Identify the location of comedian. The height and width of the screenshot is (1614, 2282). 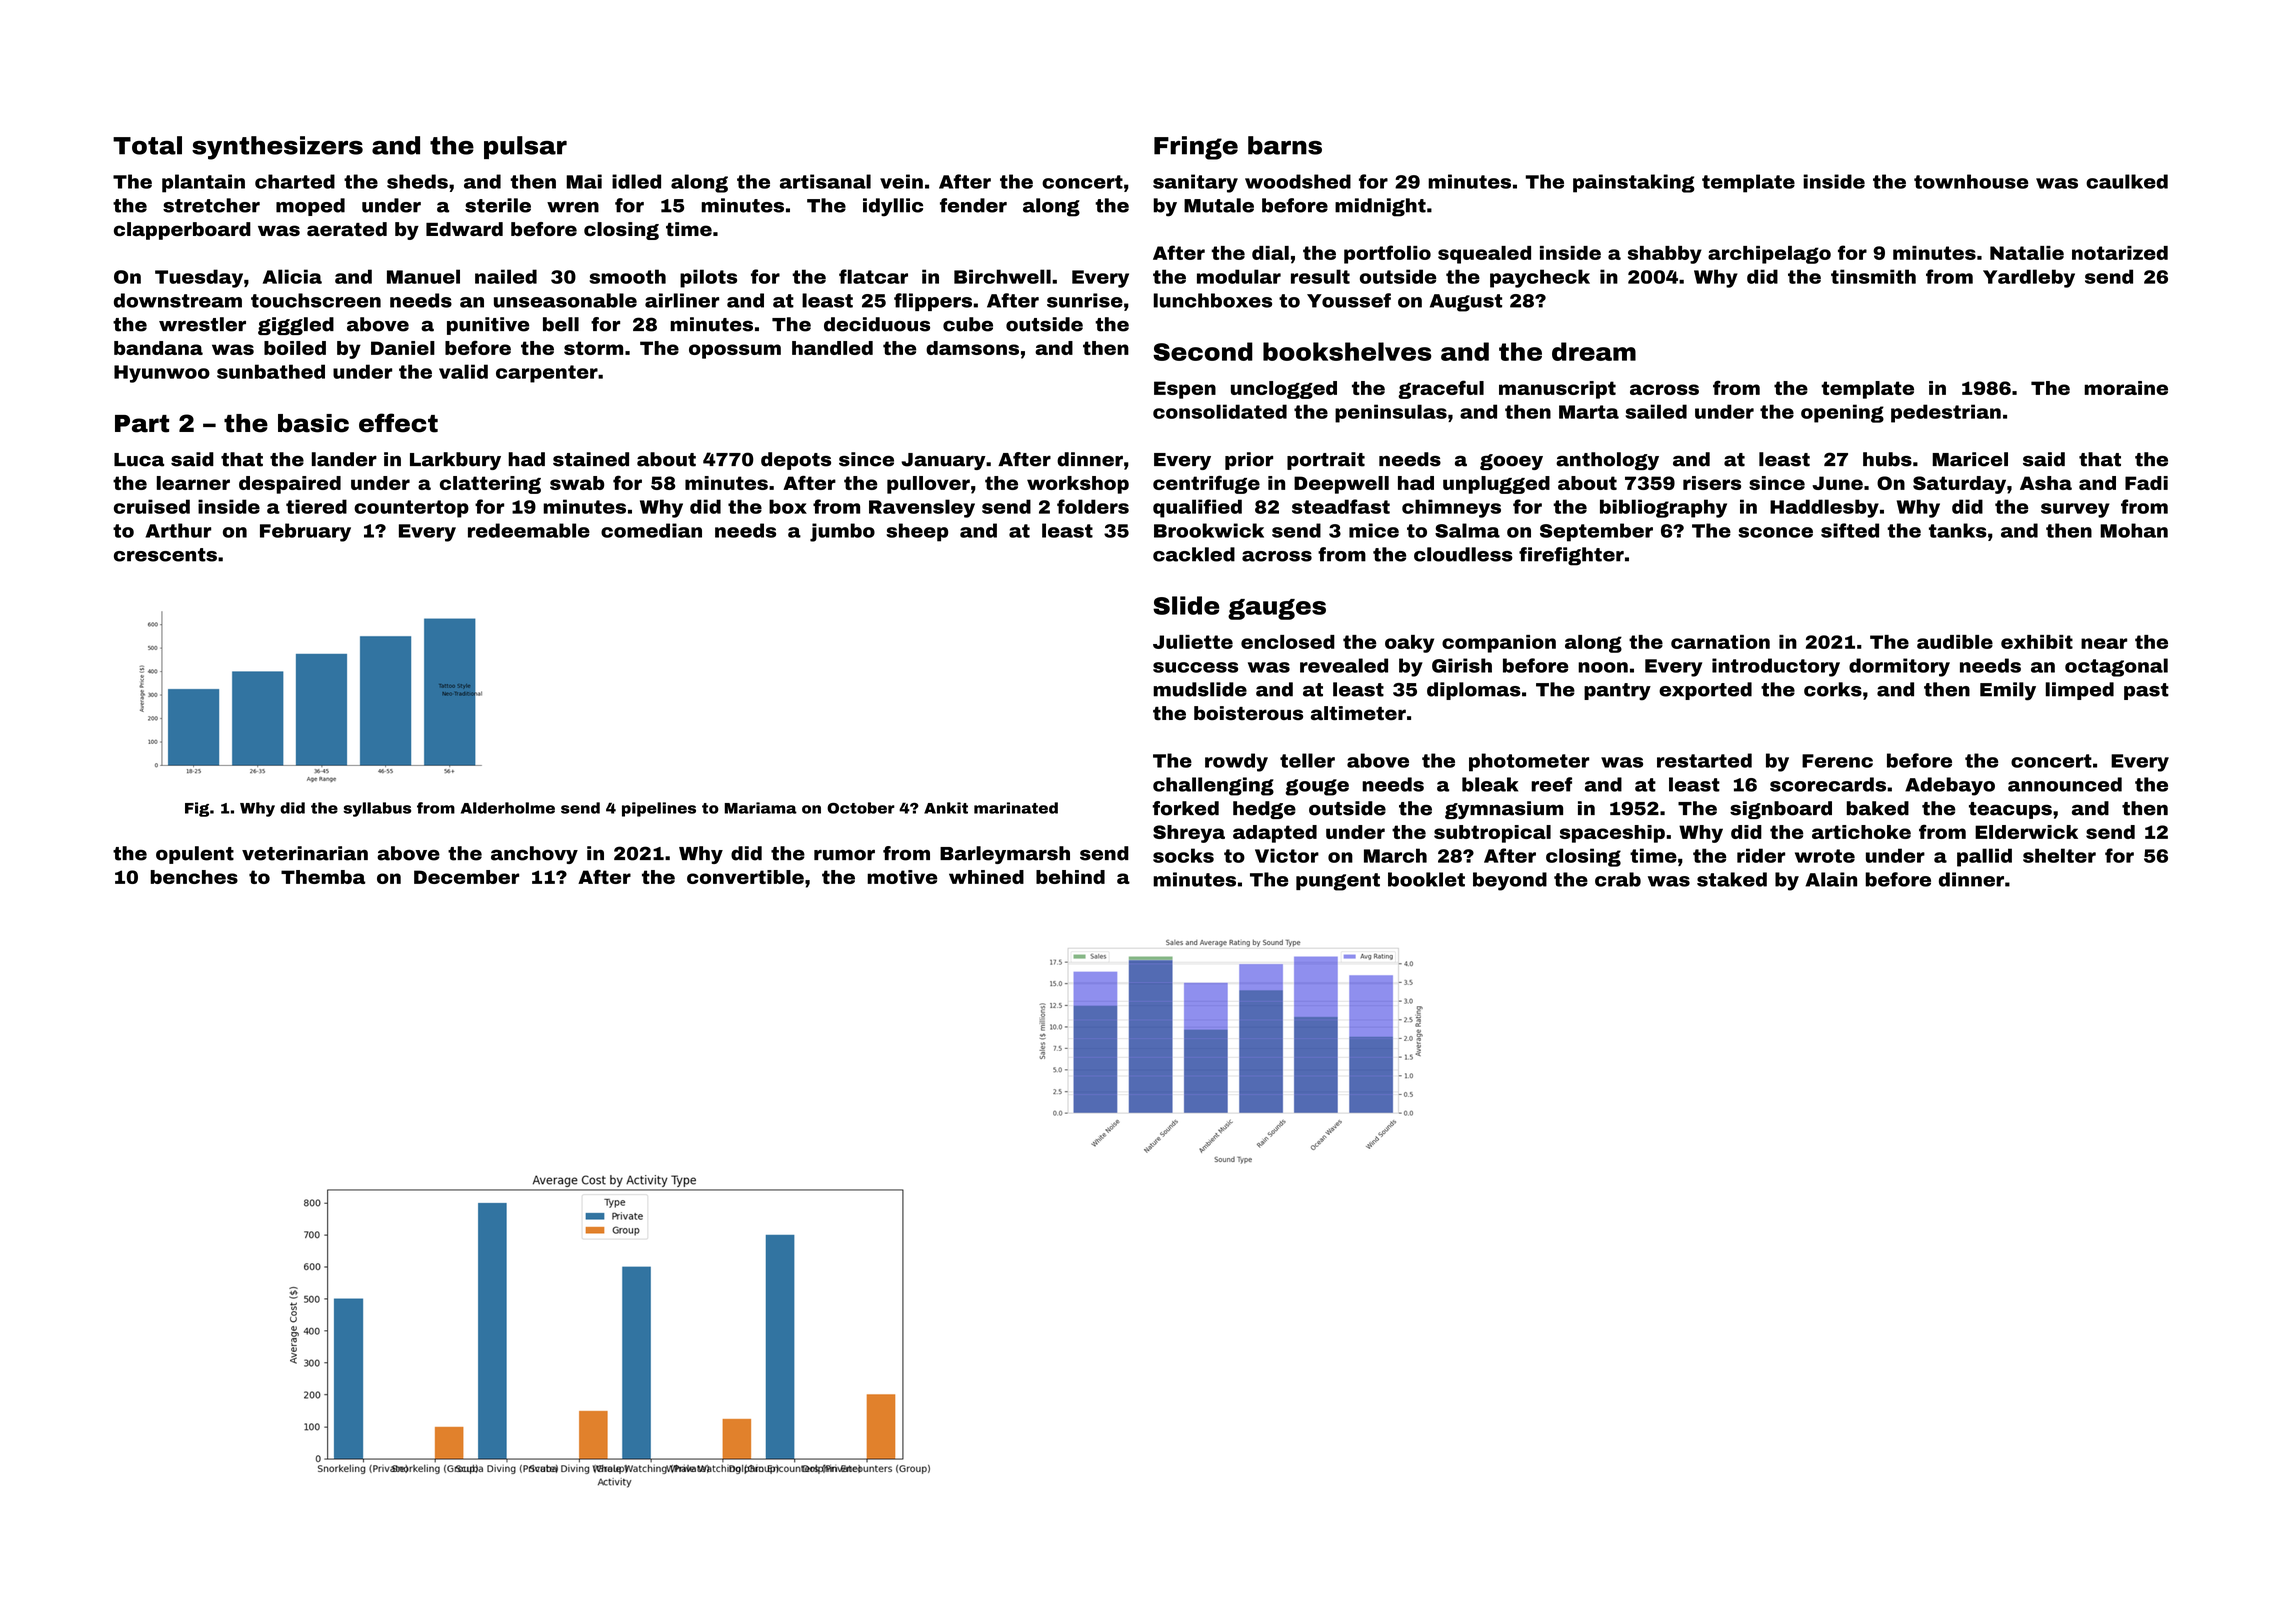
(651, 530).
